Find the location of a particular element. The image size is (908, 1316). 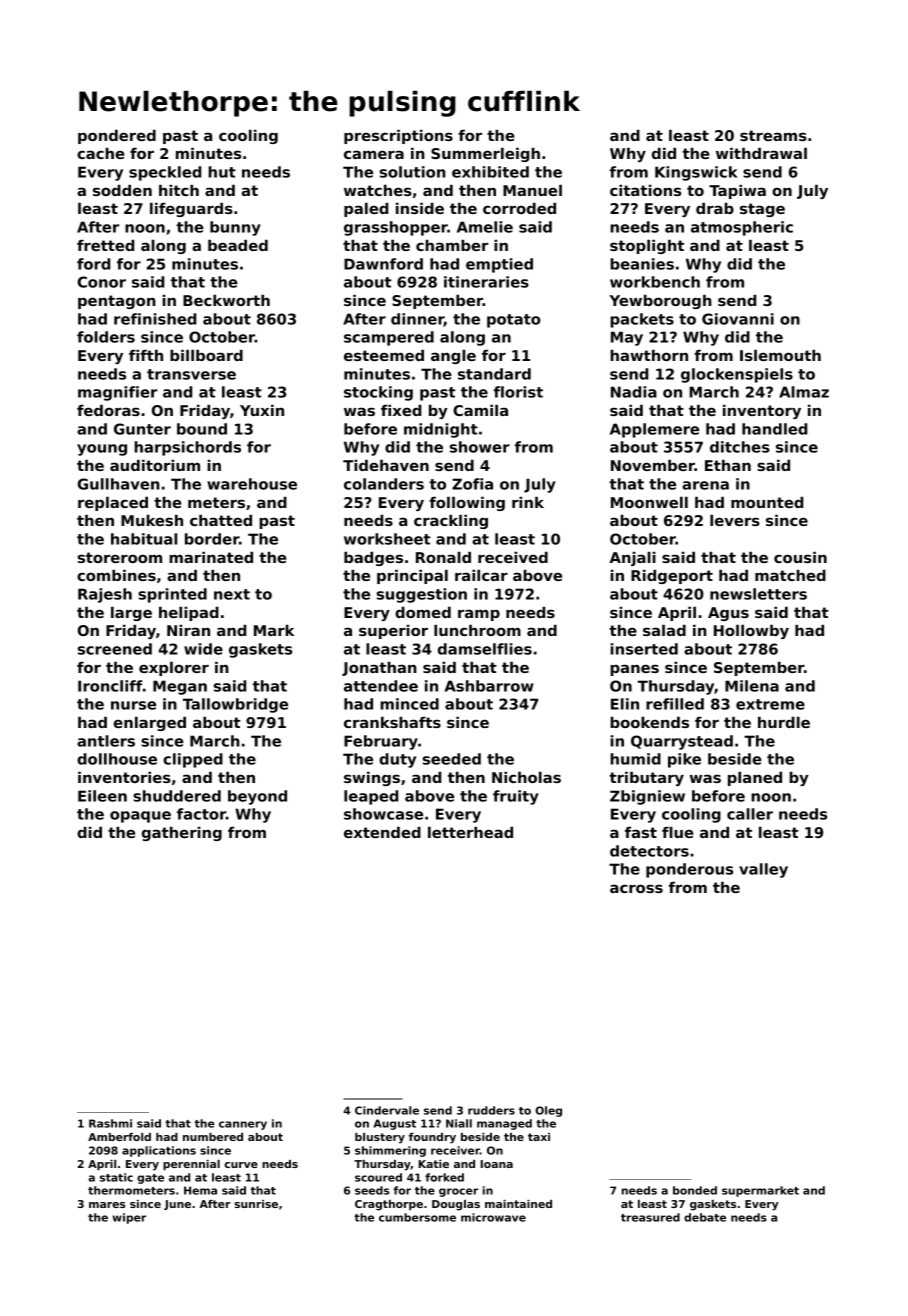

border is located at coordinates (212, 539).
